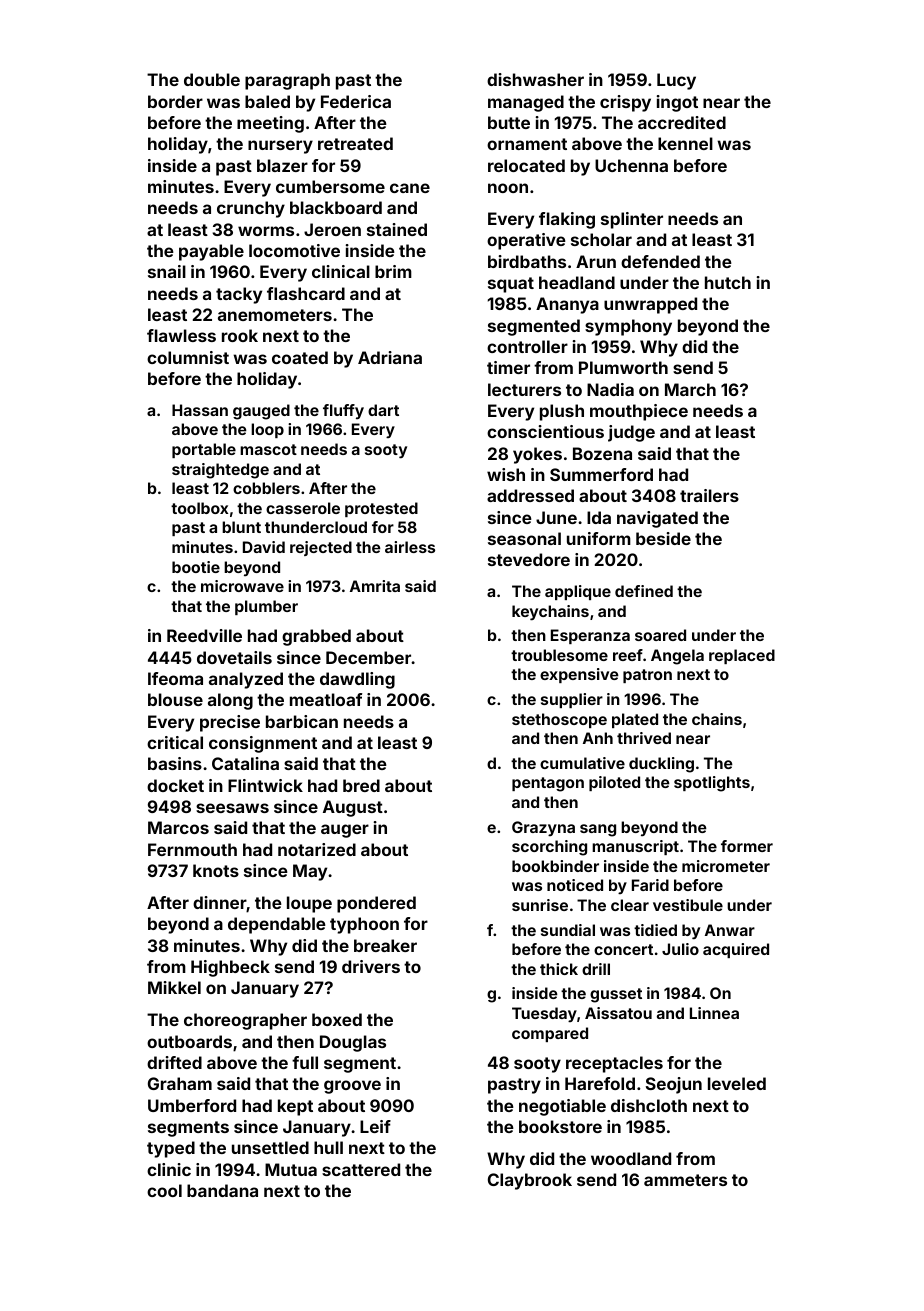 This screenshot has height=1311, width=924. Describe the element at coordinates (211, 252) in the screenshot. I see `payable` at that location.
